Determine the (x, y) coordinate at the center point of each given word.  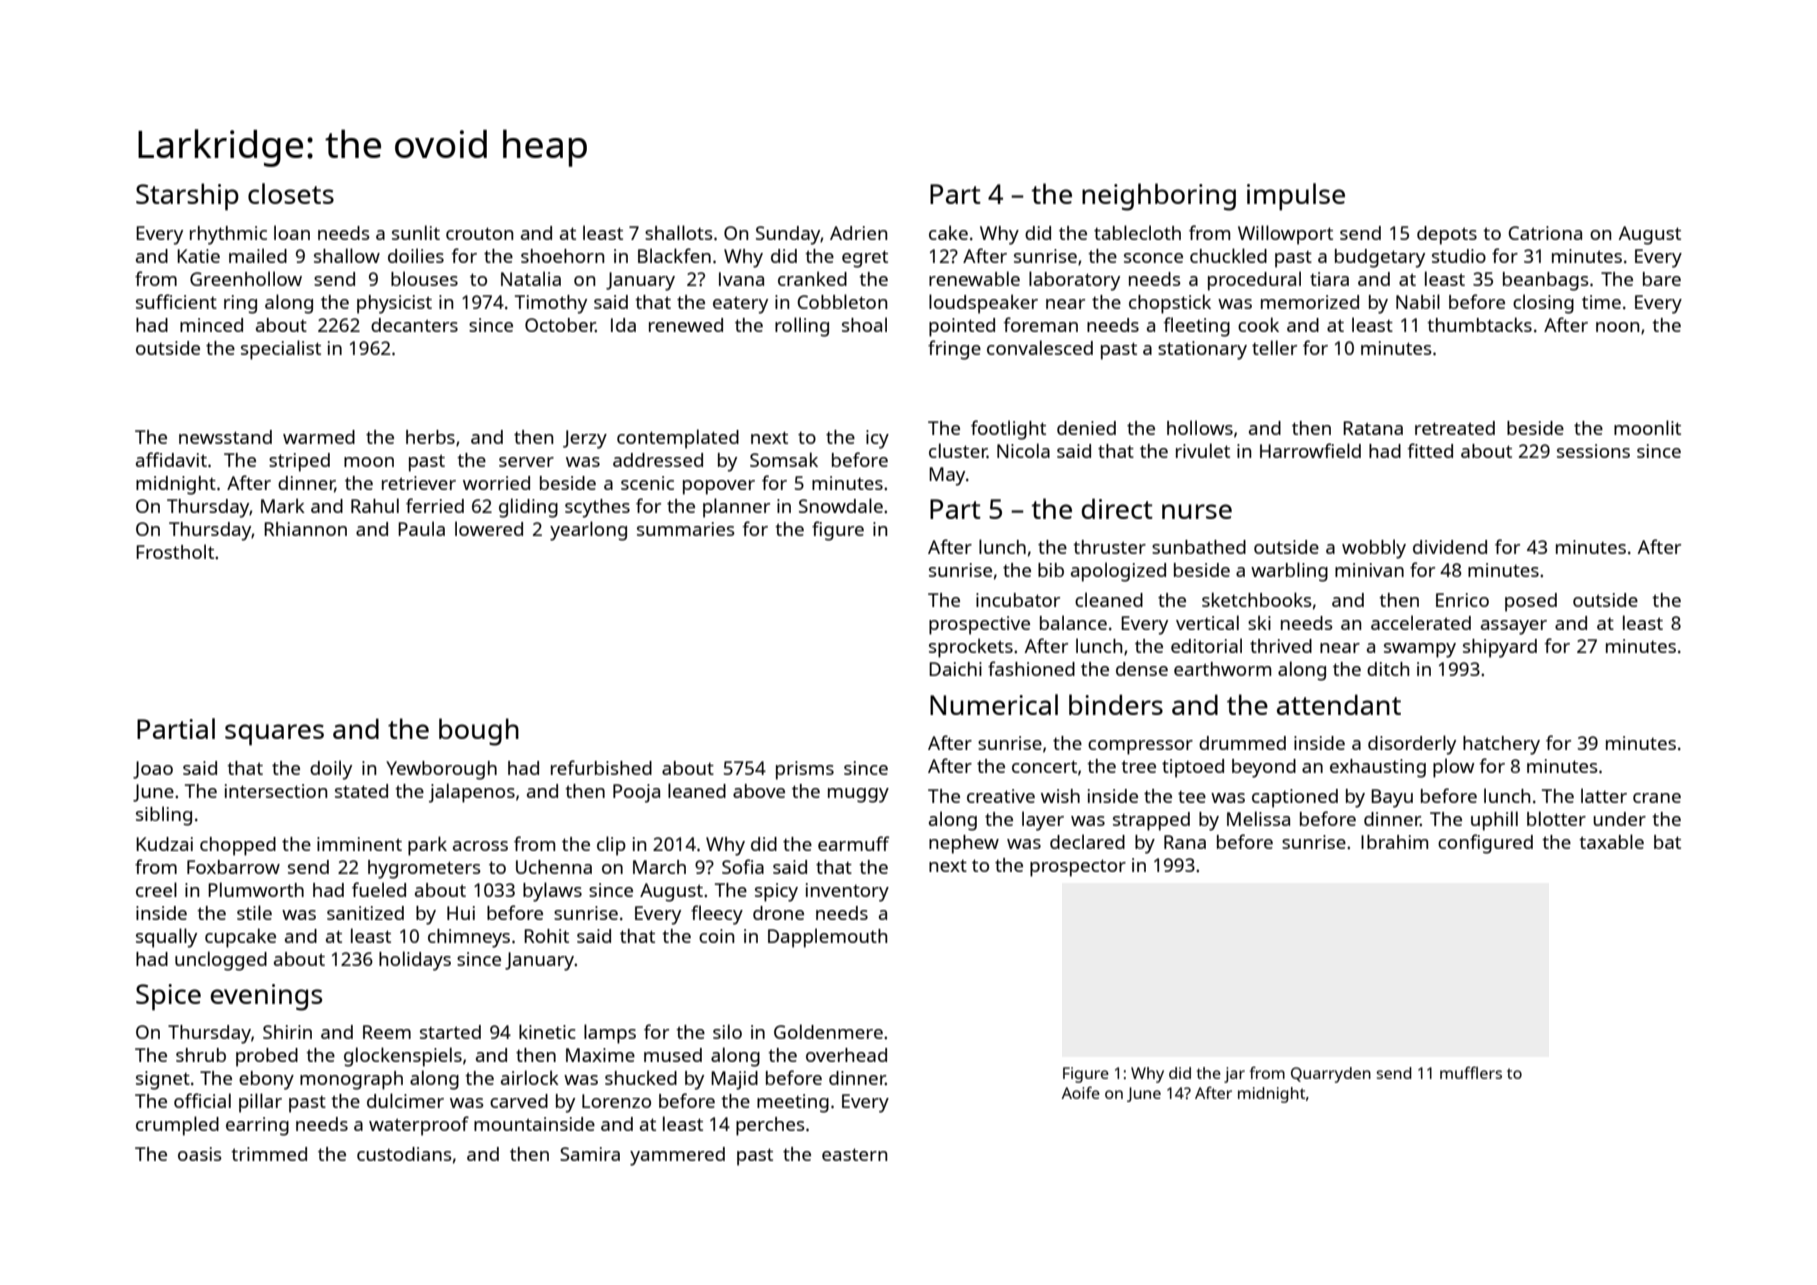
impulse (1296, 197)
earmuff (853, 843)
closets (291, 193)
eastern (854, 1154)
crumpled (177, 1126)
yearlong (588, 531)
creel (156, 889)
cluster (958, 450)
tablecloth (1137, 232)
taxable (1611, 841)
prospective (979, 625)
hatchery (1501, 745)
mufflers (1471, 1072)
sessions (1593, 451)
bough (479, 732)
